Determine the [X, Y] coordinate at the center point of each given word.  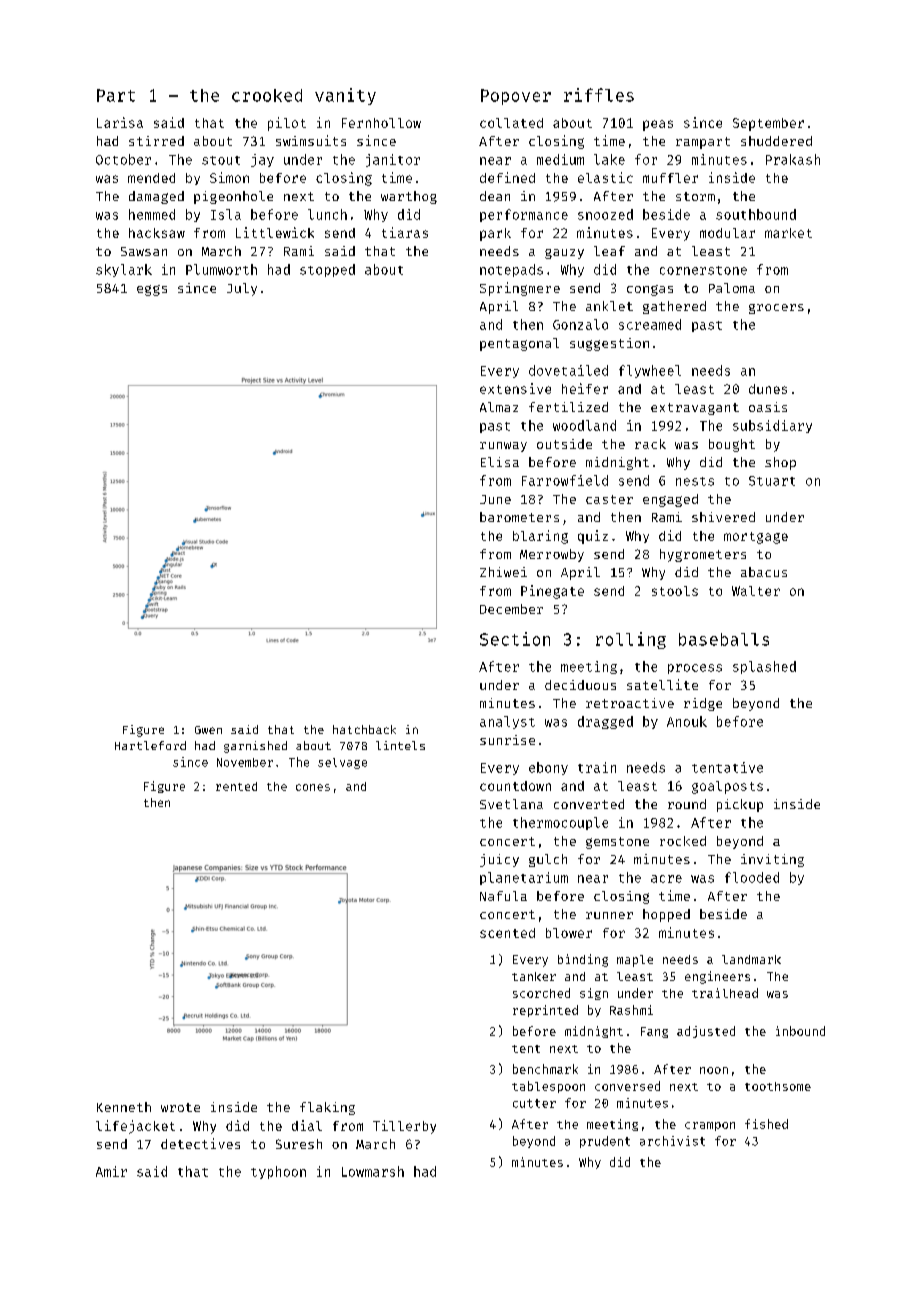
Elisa [500, 462]
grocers [776, 309]
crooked [267, 95]
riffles [599, 95]
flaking [327, 1108]
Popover [516, 97]
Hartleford [150, 745]
